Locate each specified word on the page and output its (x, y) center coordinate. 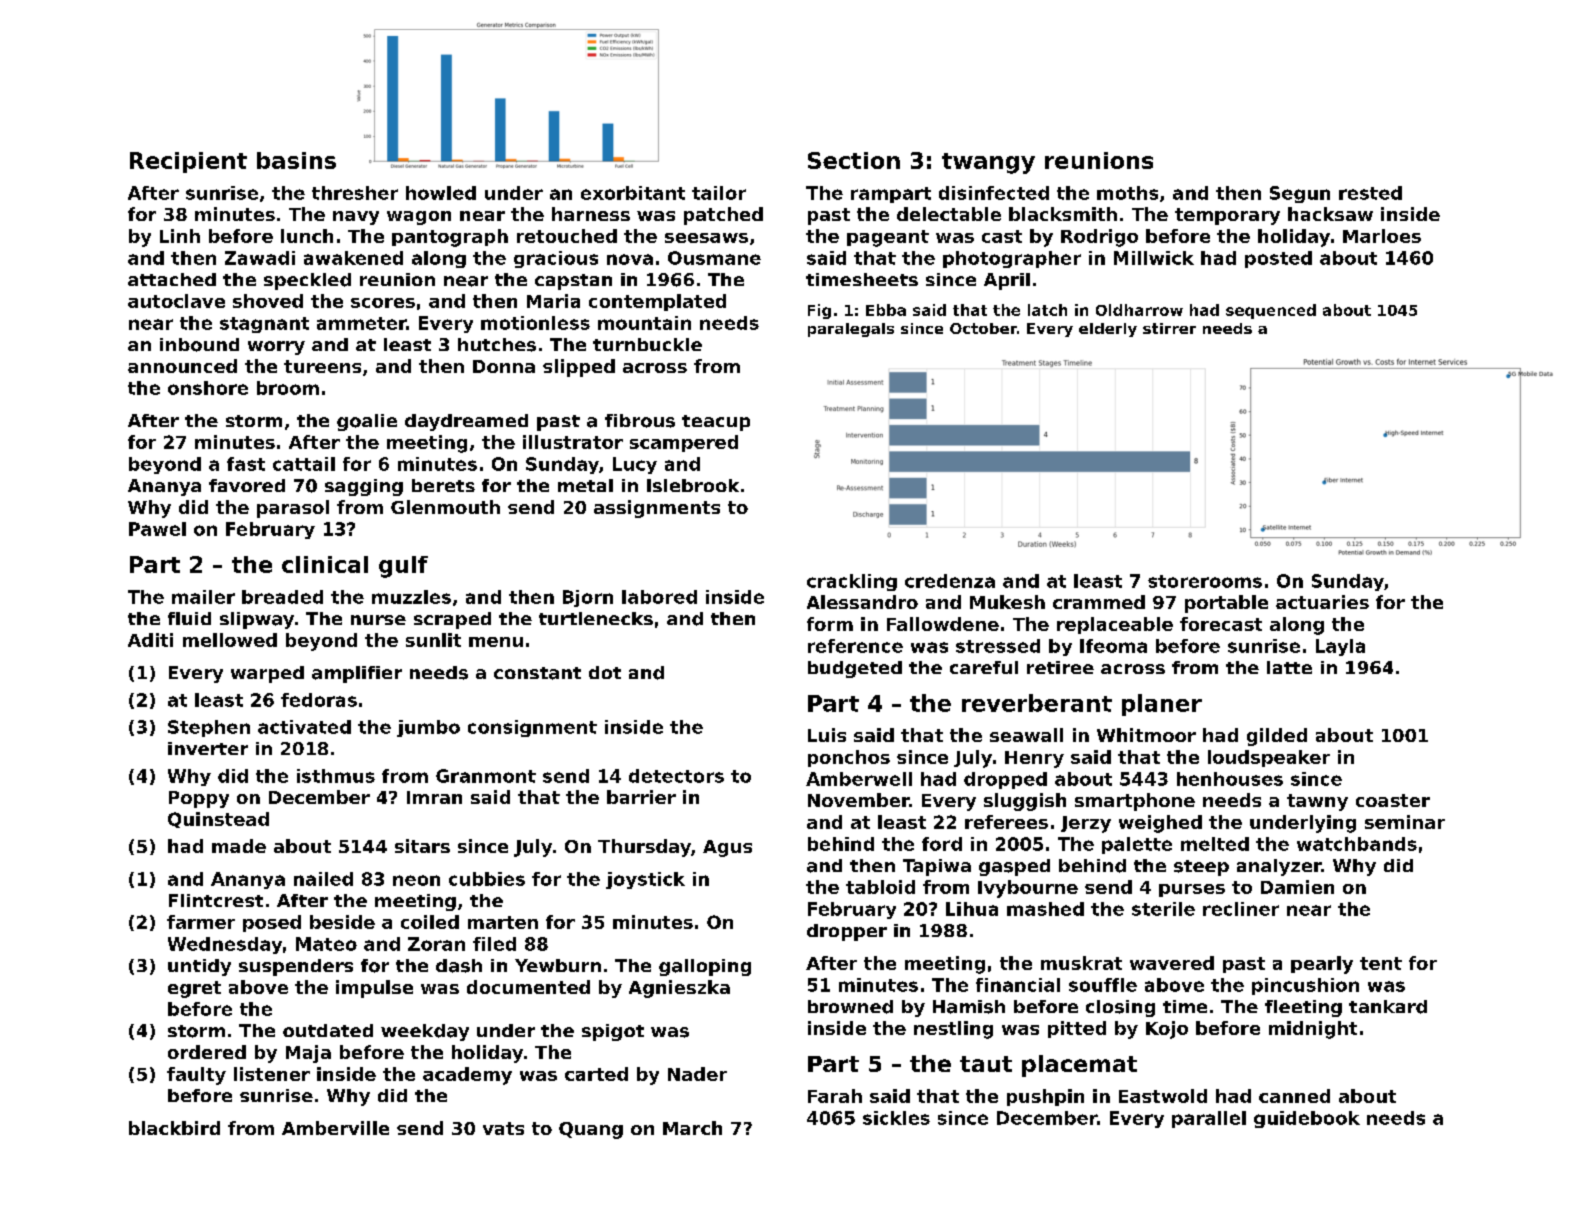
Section (854, 160)
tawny (1317, 802)
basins (296, 160)
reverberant (1037, 703)
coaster (1393, 800)
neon (416, 880)
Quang (591, 1130)
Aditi (150, 640)
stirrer (1169, 328)
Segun (1300, 194)
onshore (208, 388)
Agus (727, 848)
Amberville (335, 1128)
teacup (716, 423)
